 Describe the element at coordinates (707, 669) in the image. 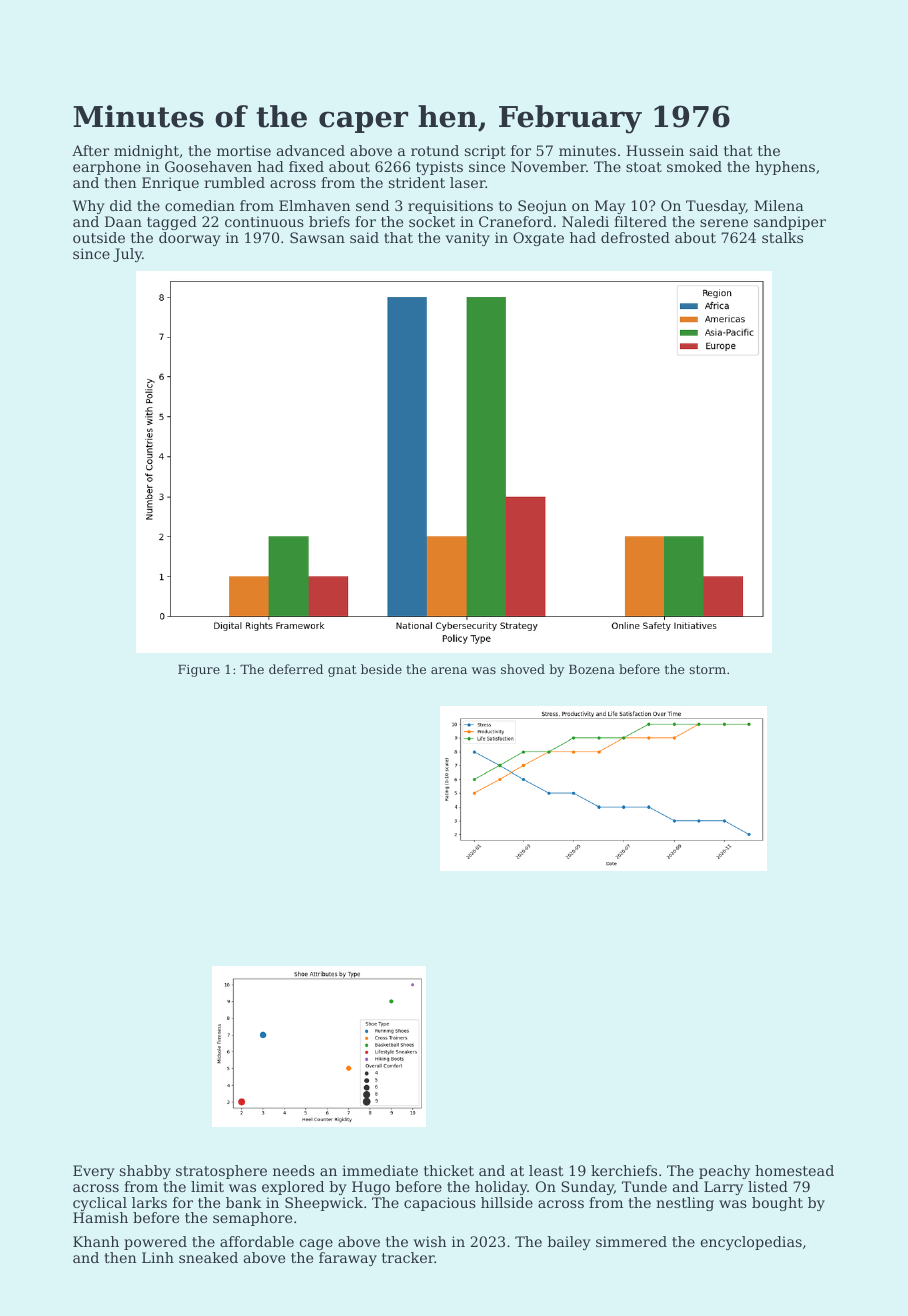

I see `storm` at that location.
